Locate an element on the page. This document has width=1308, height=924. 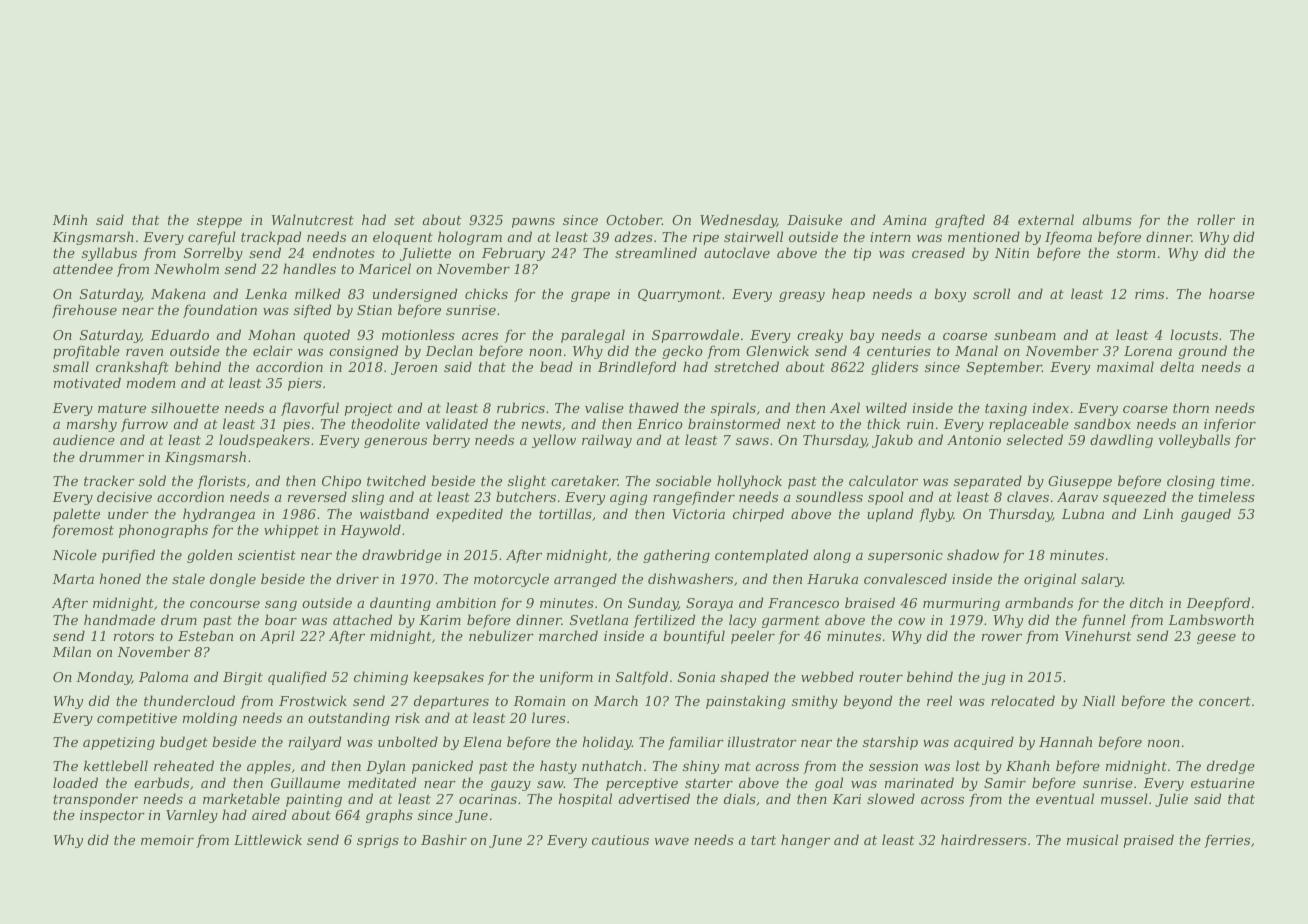
cautious is located at coordinates (620, 840).
